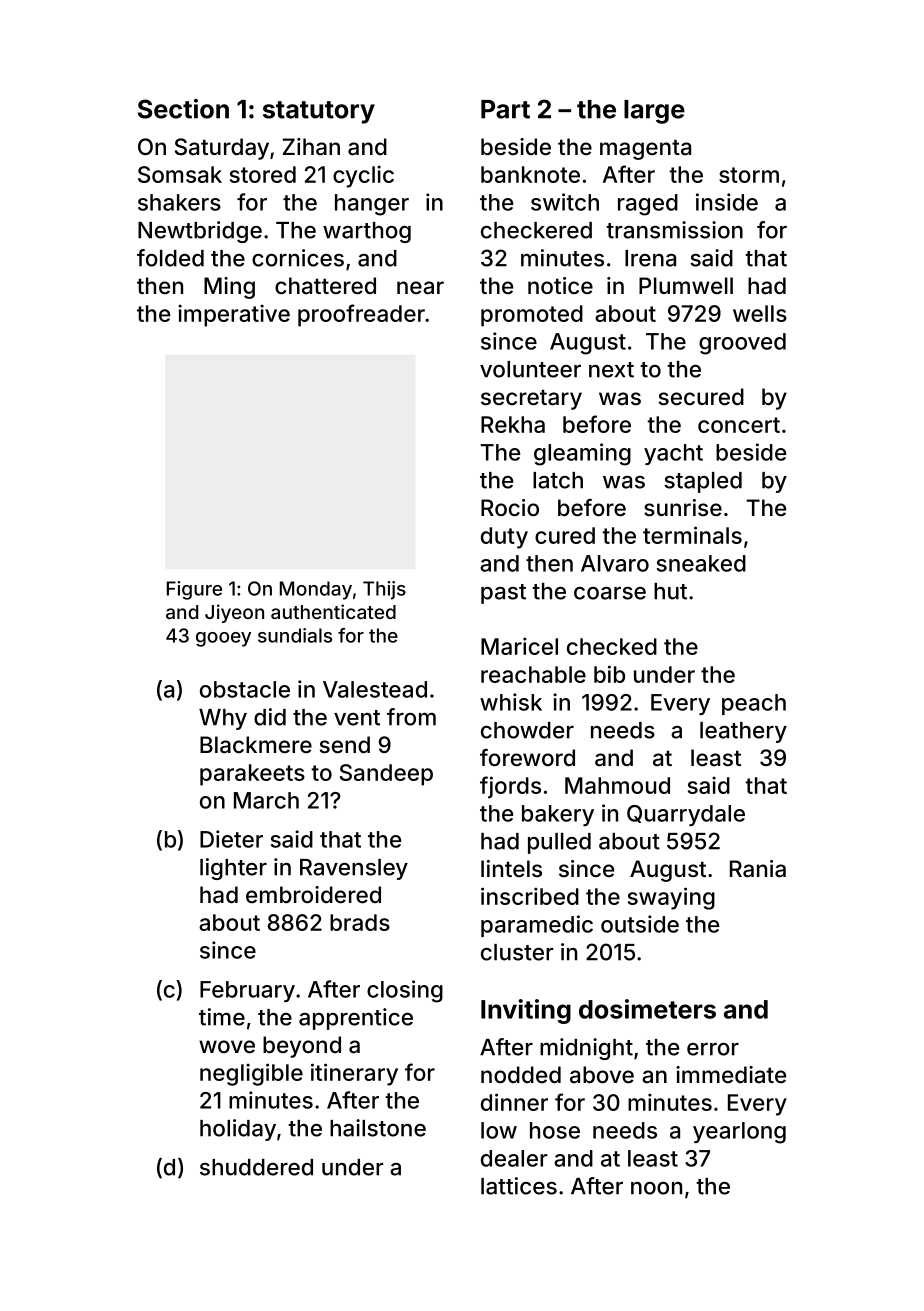 The width and height of the image is (924, 1311). Describe the element at coordinates (357, 718) in the image. I see `vent` at that location.
